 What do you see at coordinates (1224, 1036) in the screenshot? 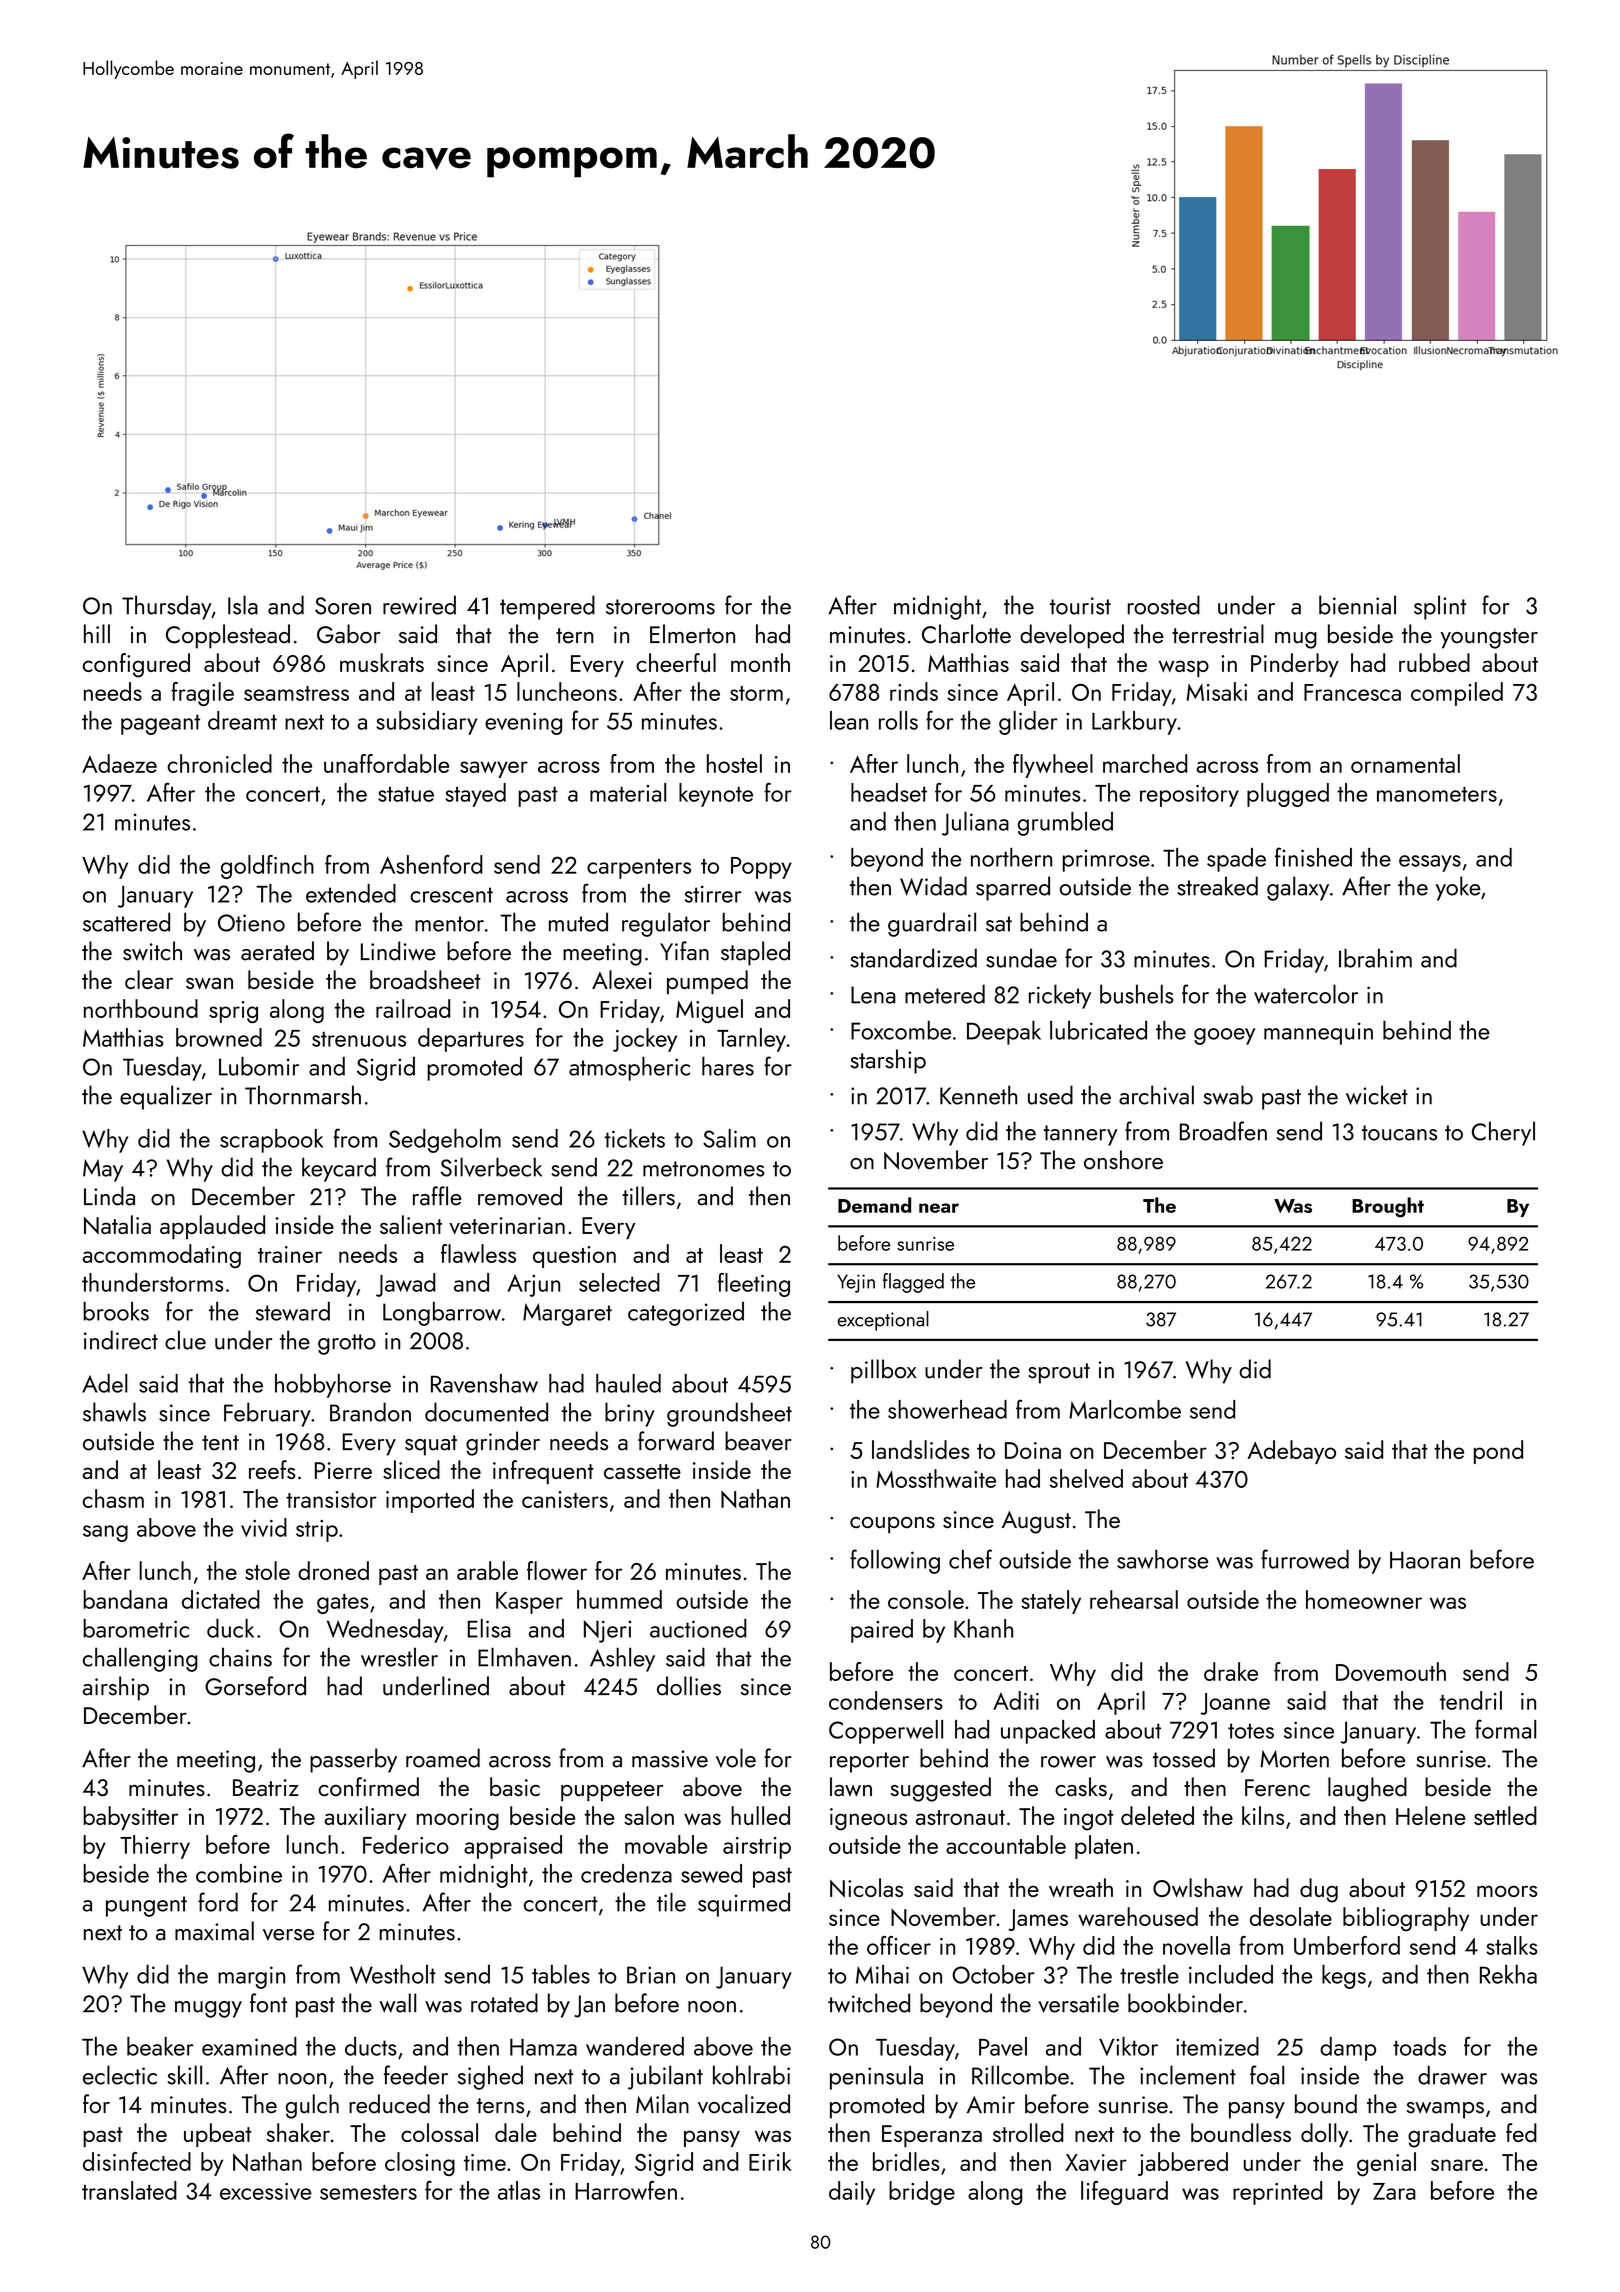
I see `gooey` at bounding box center [1224, 1036].
